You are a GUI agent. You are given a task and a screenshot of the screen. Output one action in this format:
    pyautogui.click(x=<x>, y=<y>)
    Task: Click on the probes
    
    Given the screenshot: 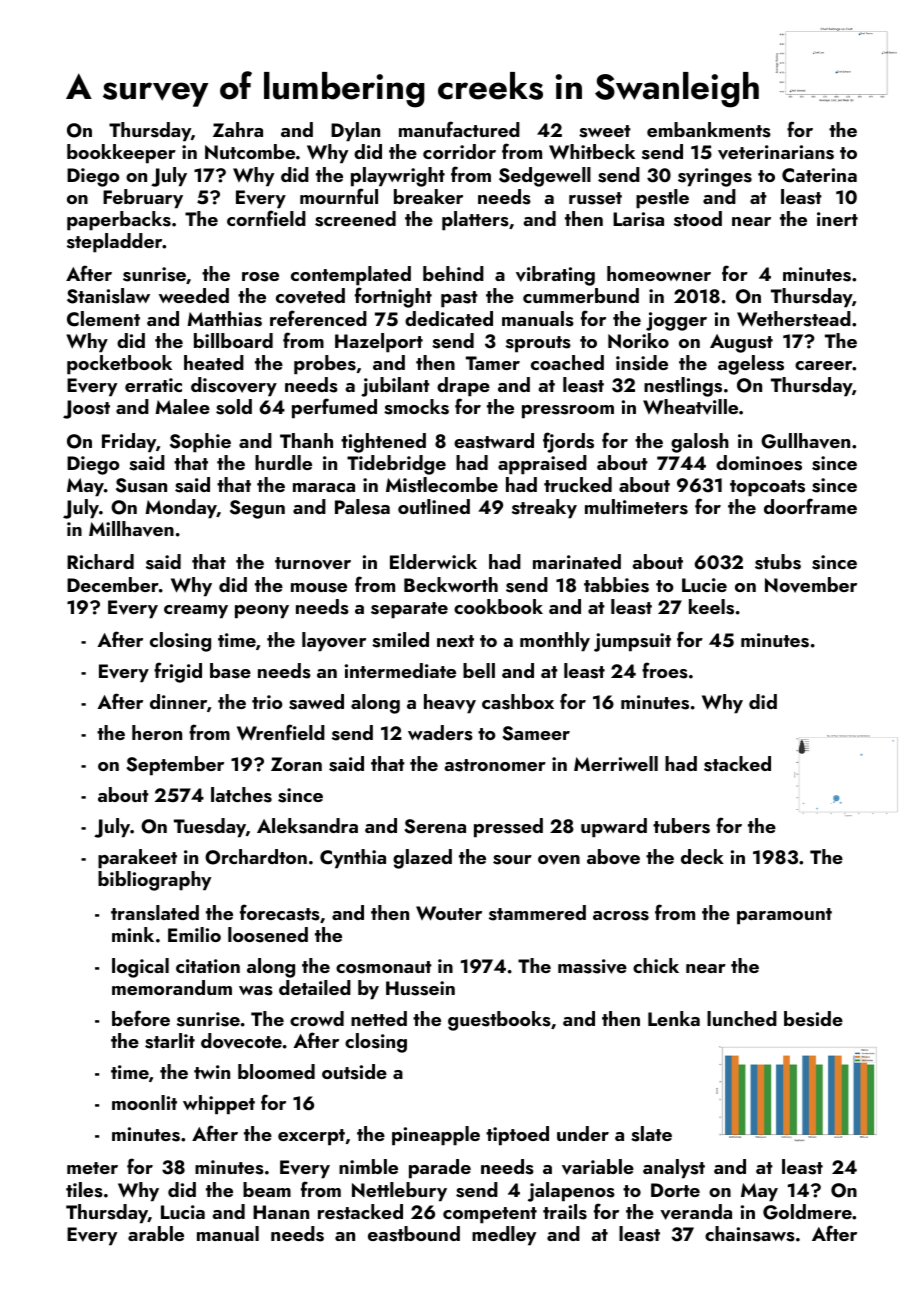 What is the action you would take?
    pyautogui.click(x=325, y=365)
